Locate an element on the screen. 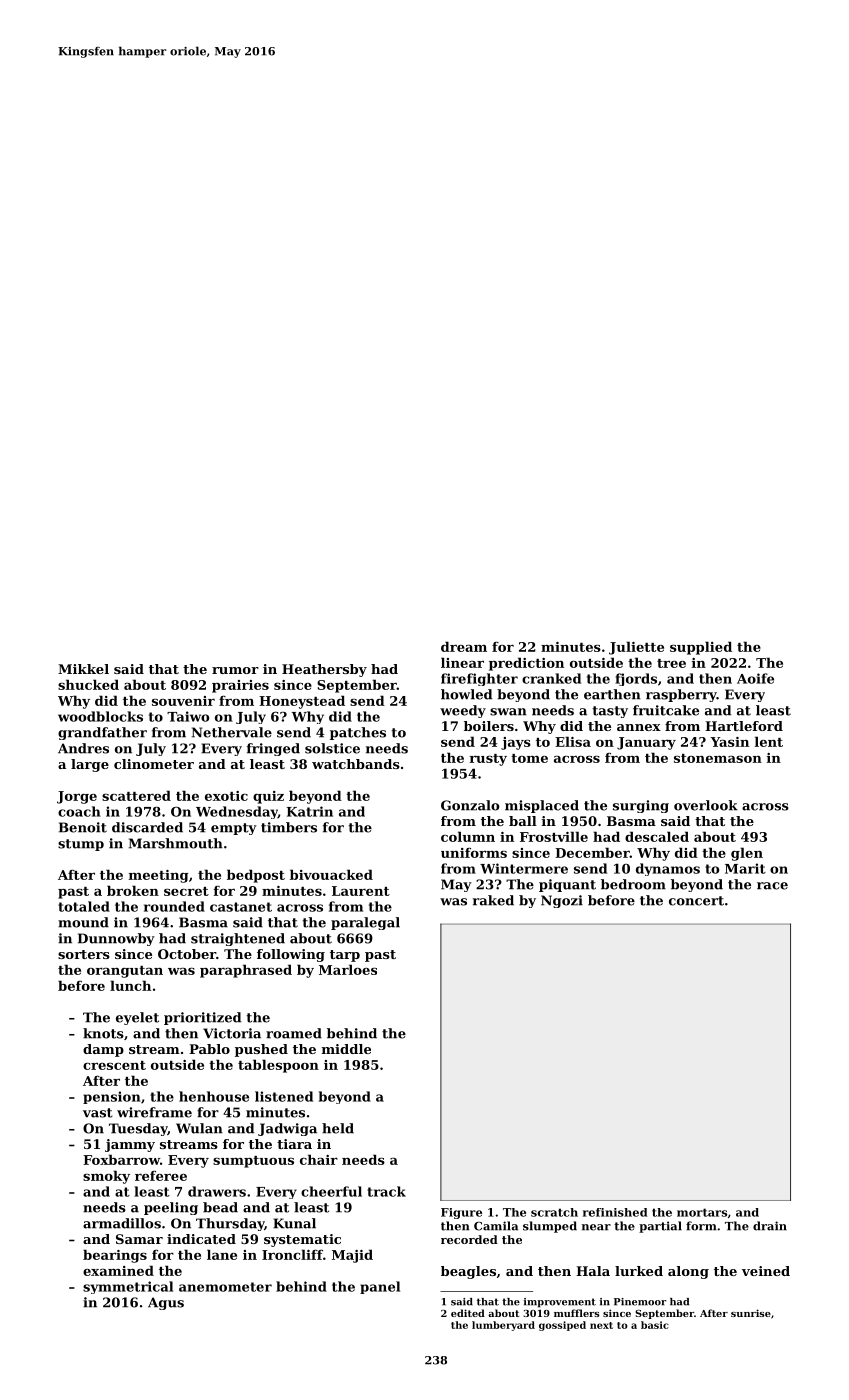 The image size is (849, 1400). rusty is located at coordinates (488, 760).
